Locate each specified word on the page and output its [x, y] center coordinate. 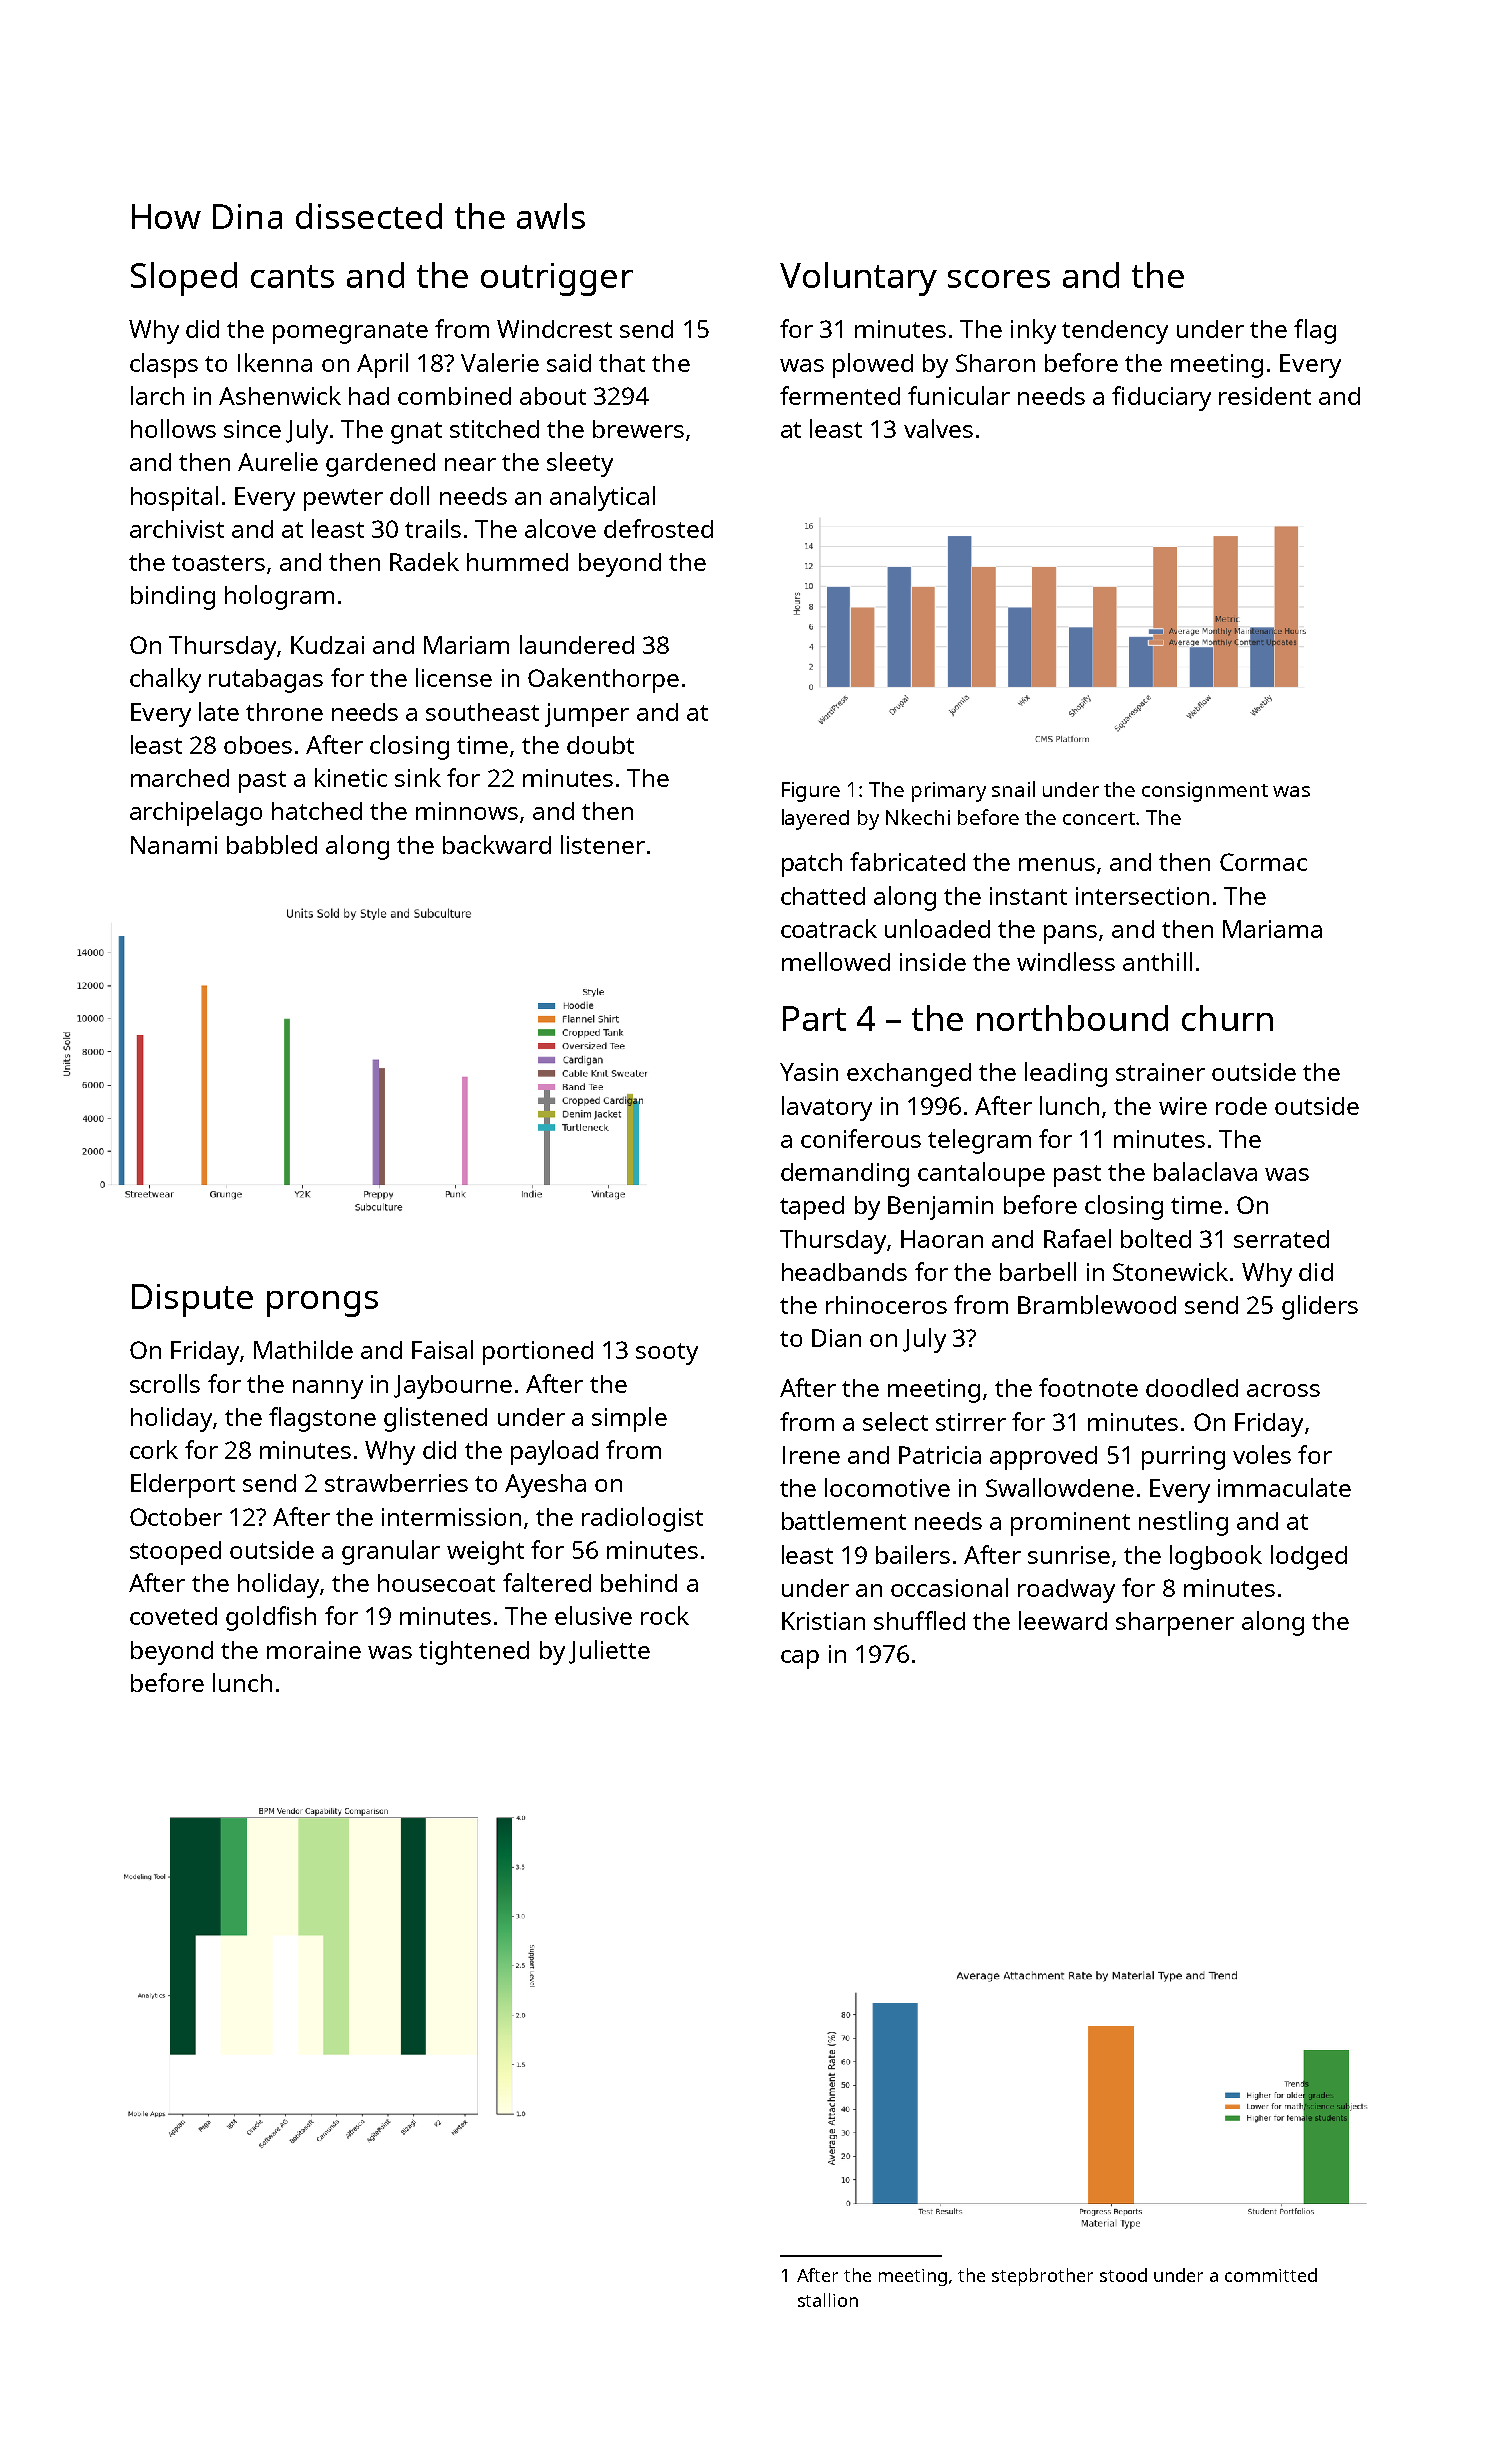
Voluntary [858, 279]
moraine [314, 1650]
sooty [667, 1354]
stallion [828, 2300]
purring [1183, 1458]
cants [292, 276]
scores [999, 279]
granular [391, 1552]
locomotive [887, 1487]
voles [1262, 1454]
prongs [322, 1304]
